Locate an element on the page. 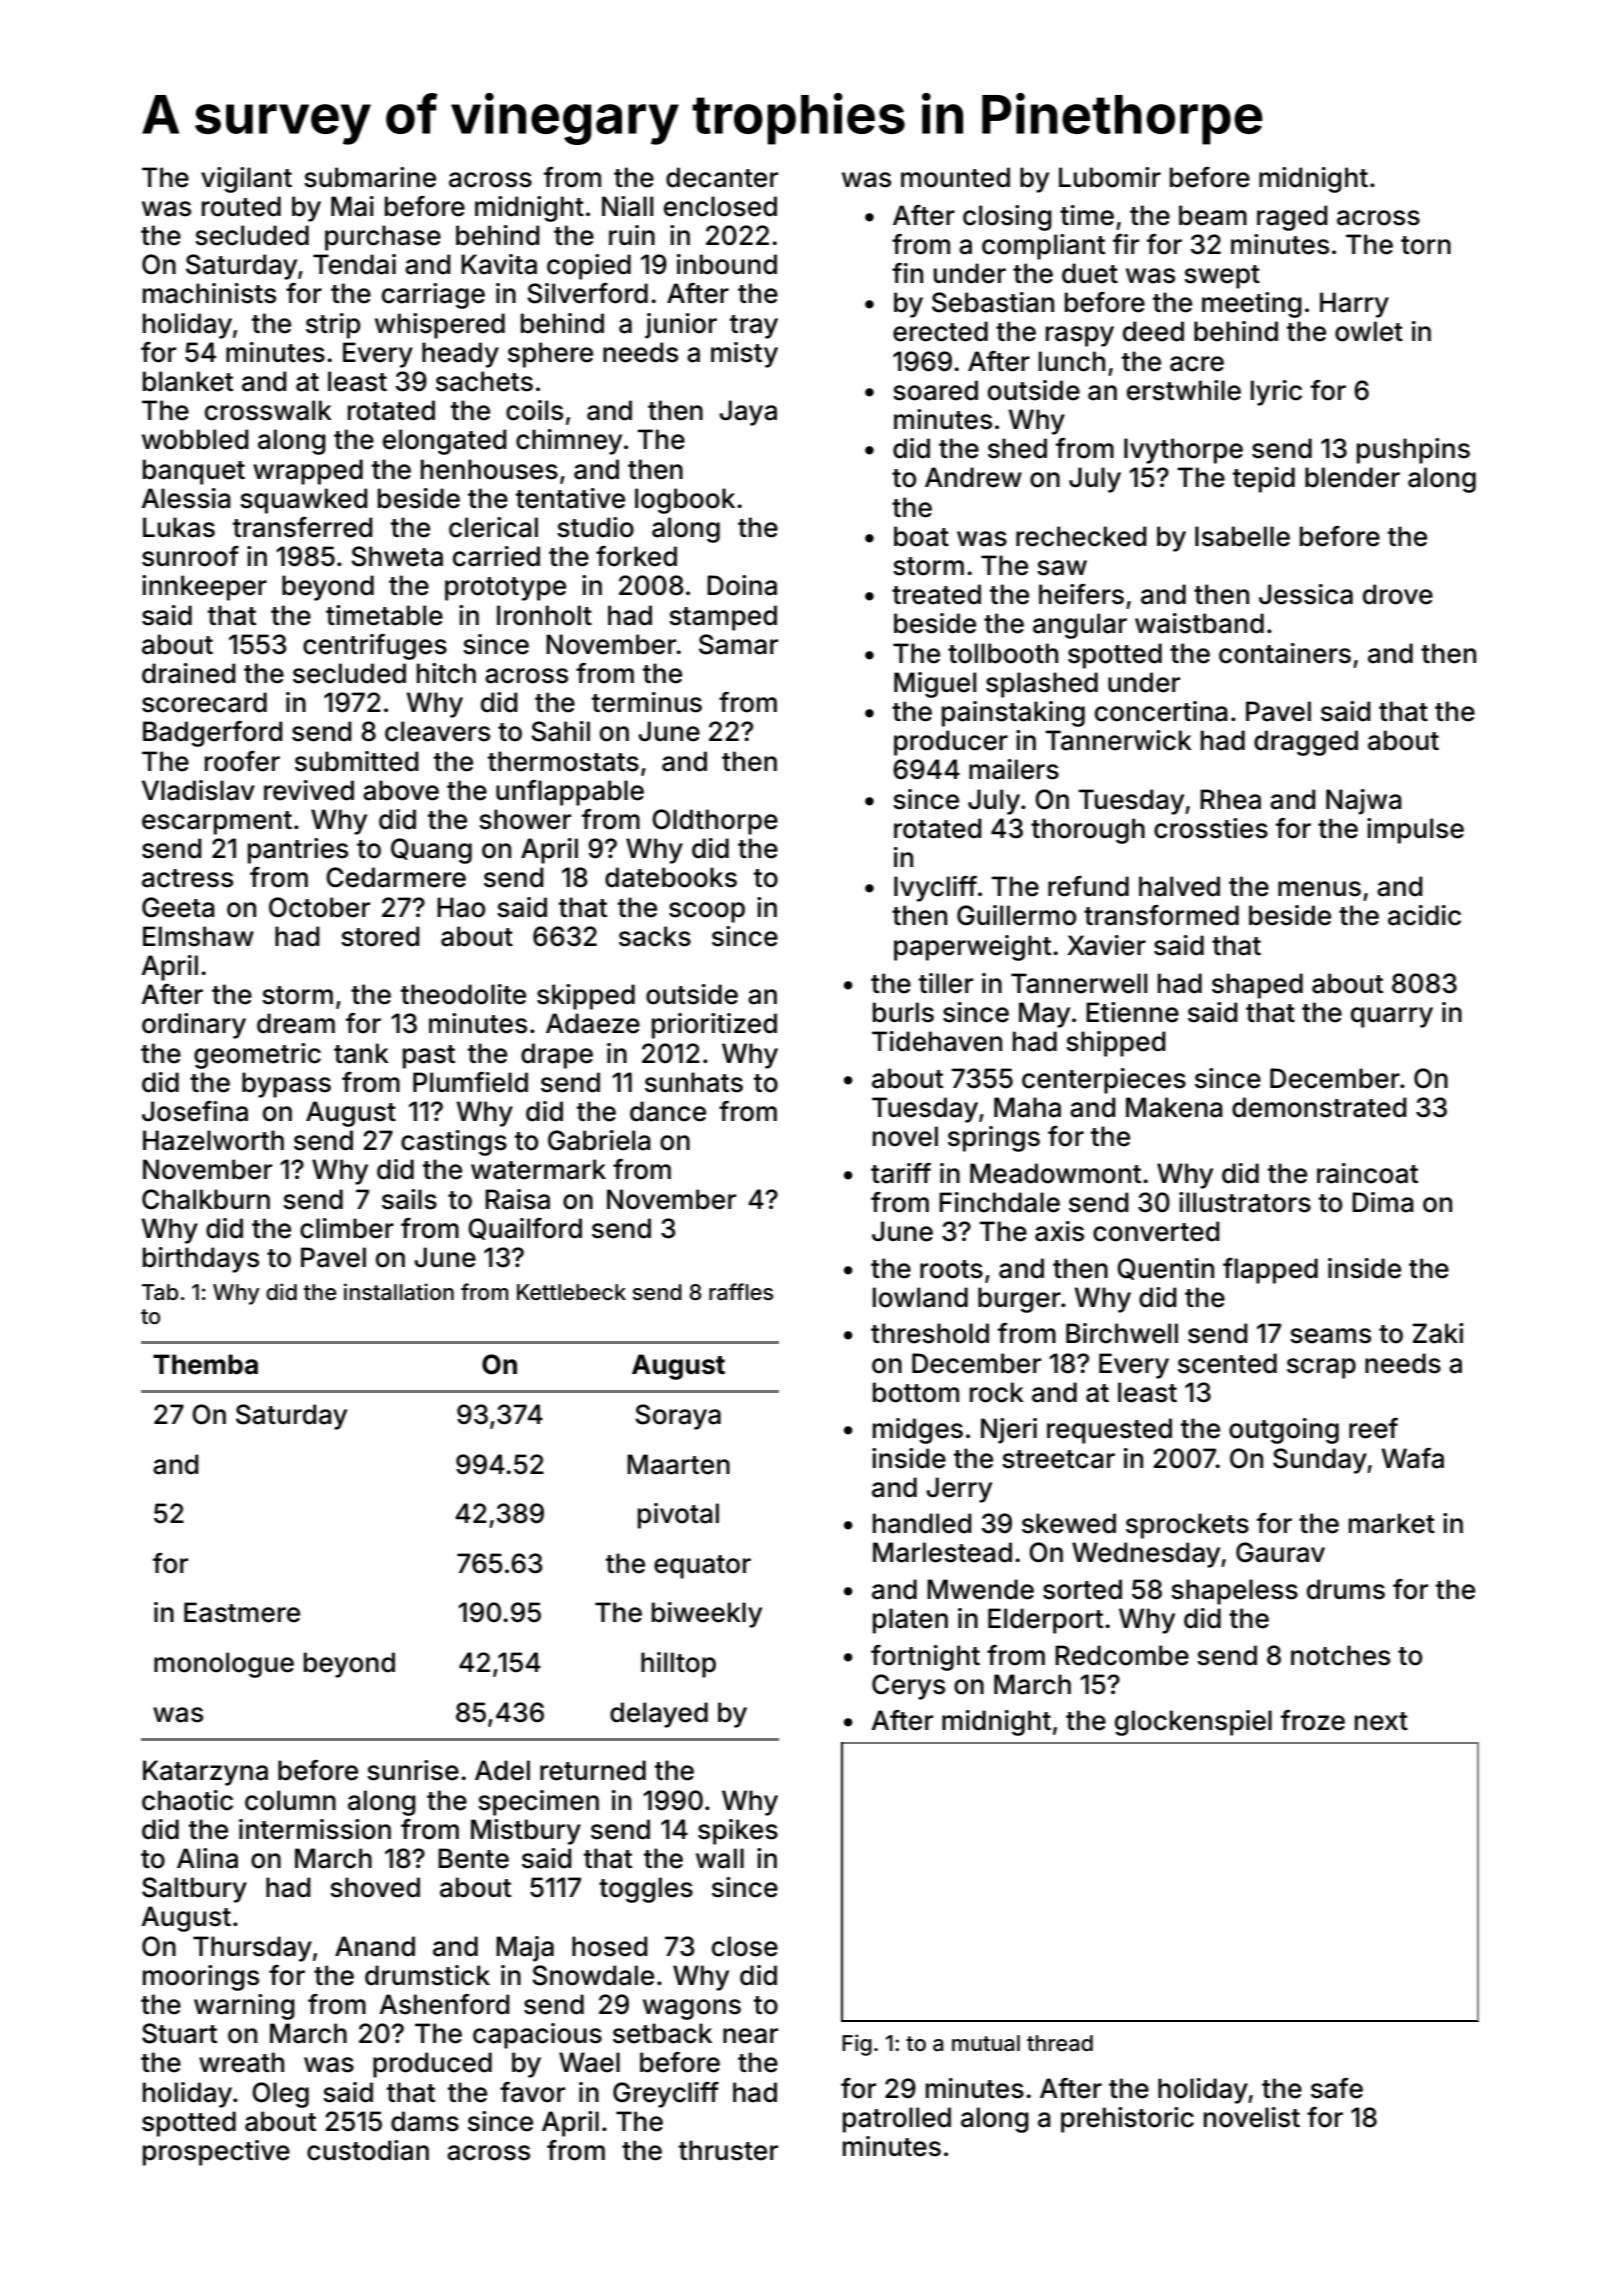 Image resolution: width=1620 pixels, height=2292 pixels. Stuart is located at coordinates (179, 2033).
